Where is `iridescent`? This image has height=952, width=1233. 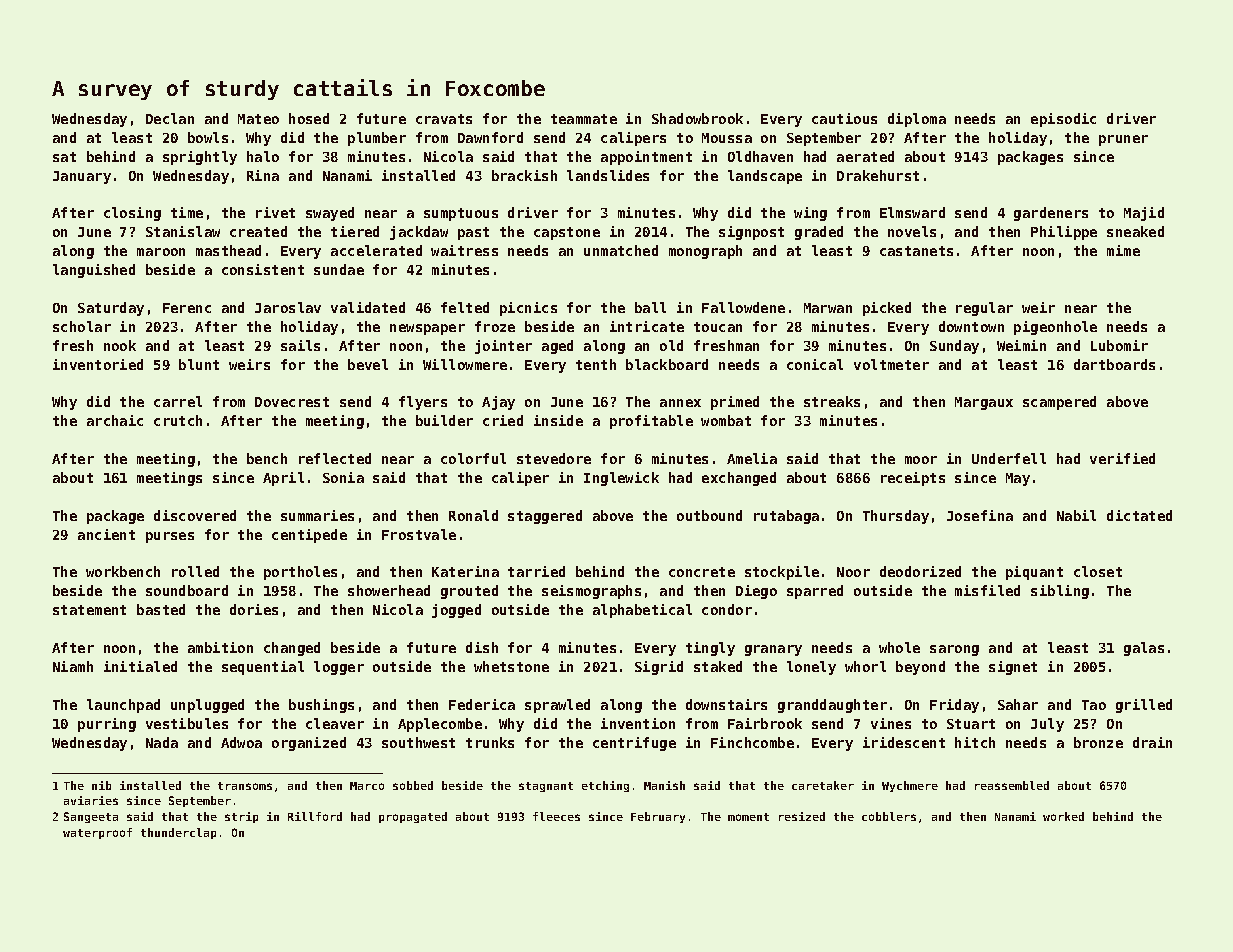 iridescent is located at coordinates (904, 742).
